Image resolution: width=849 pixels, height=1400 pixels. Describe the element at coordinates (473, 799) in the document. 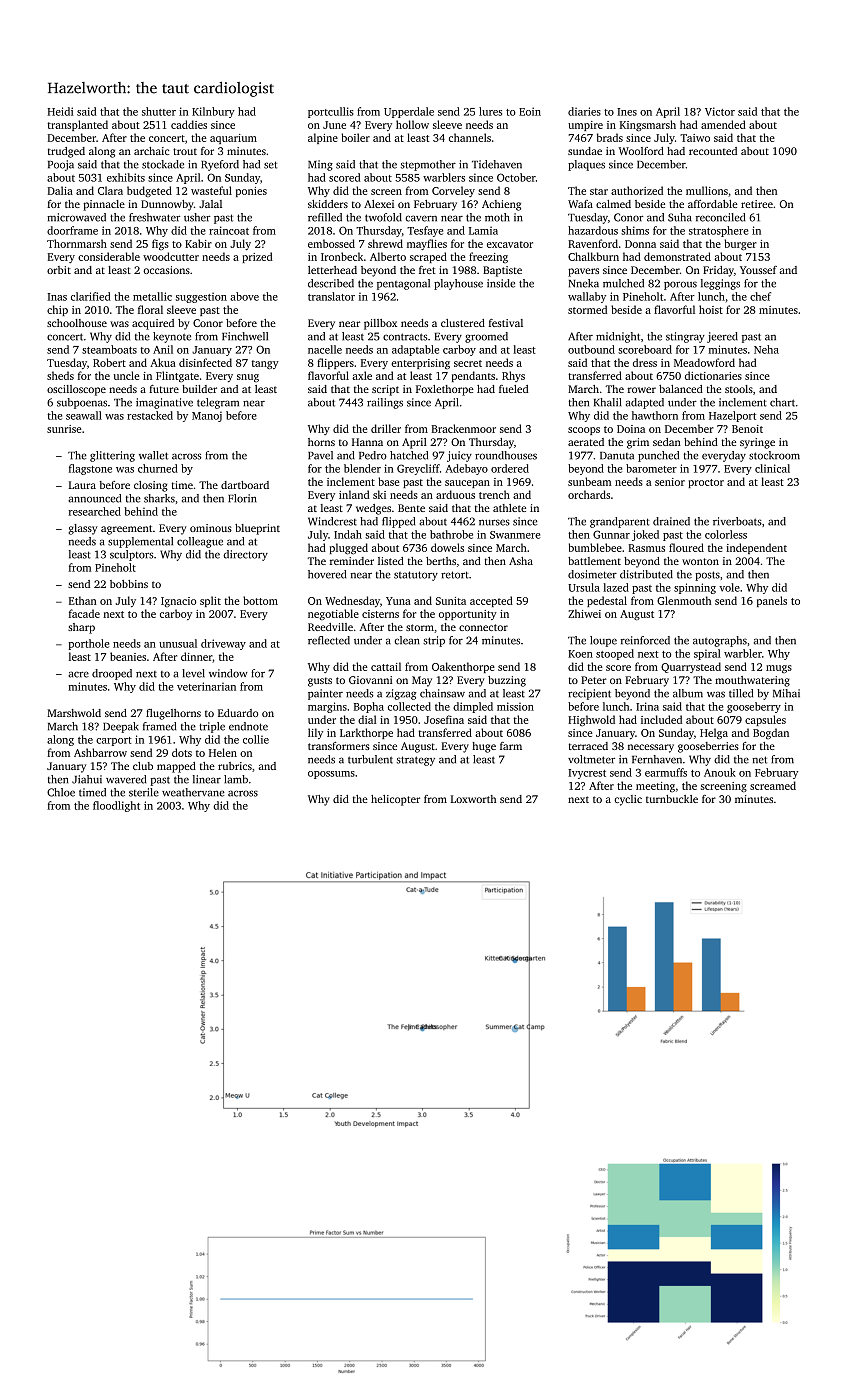

I see `Loxworth` at that location.
